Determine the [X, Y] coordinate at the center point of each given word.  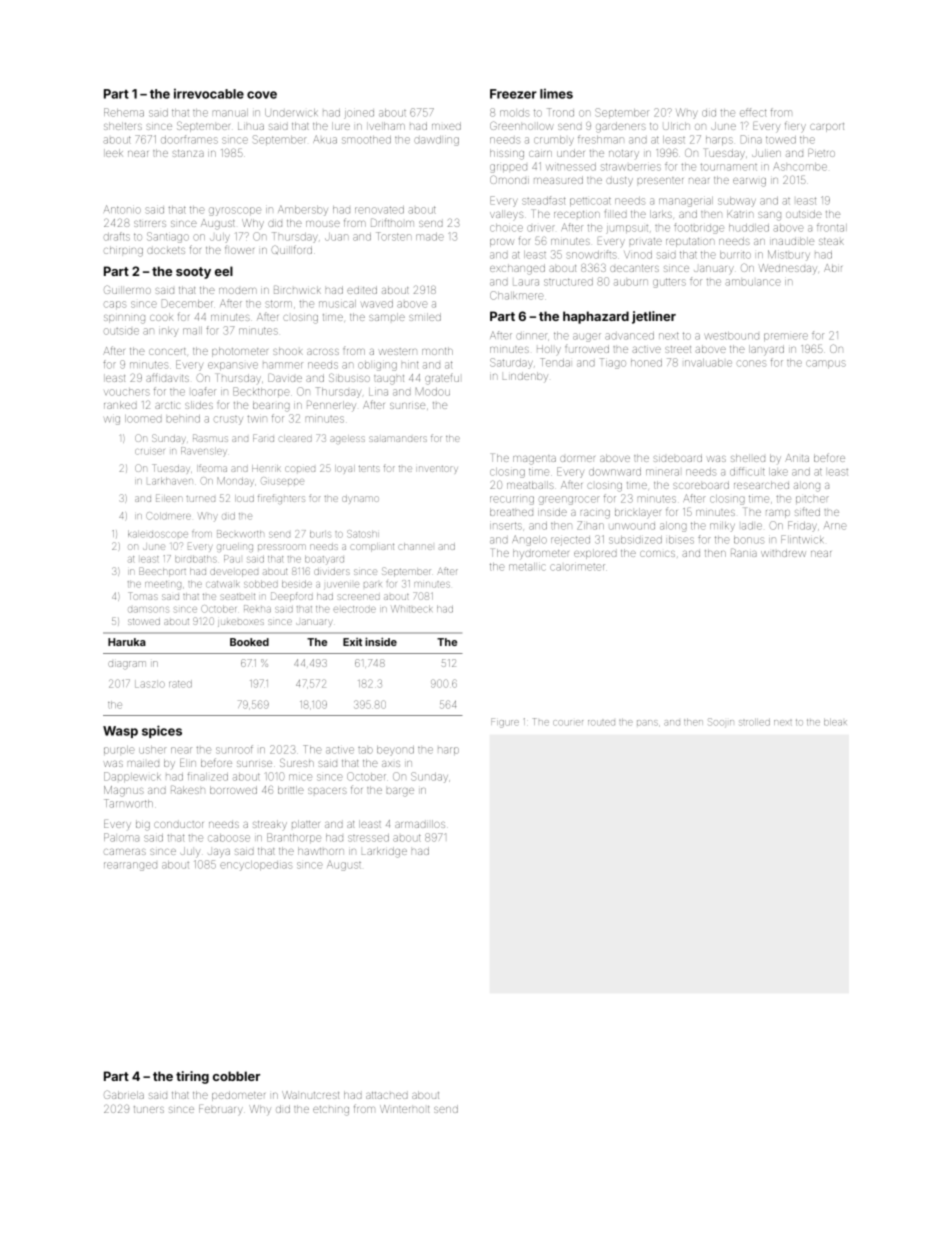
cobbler [236, 1076]
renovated [379, 210]
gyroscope [235, 211]
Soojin [721, 722]
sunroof [234, 749]
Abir [833, 268]
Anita [797, 458]
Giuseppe [282, 481]
